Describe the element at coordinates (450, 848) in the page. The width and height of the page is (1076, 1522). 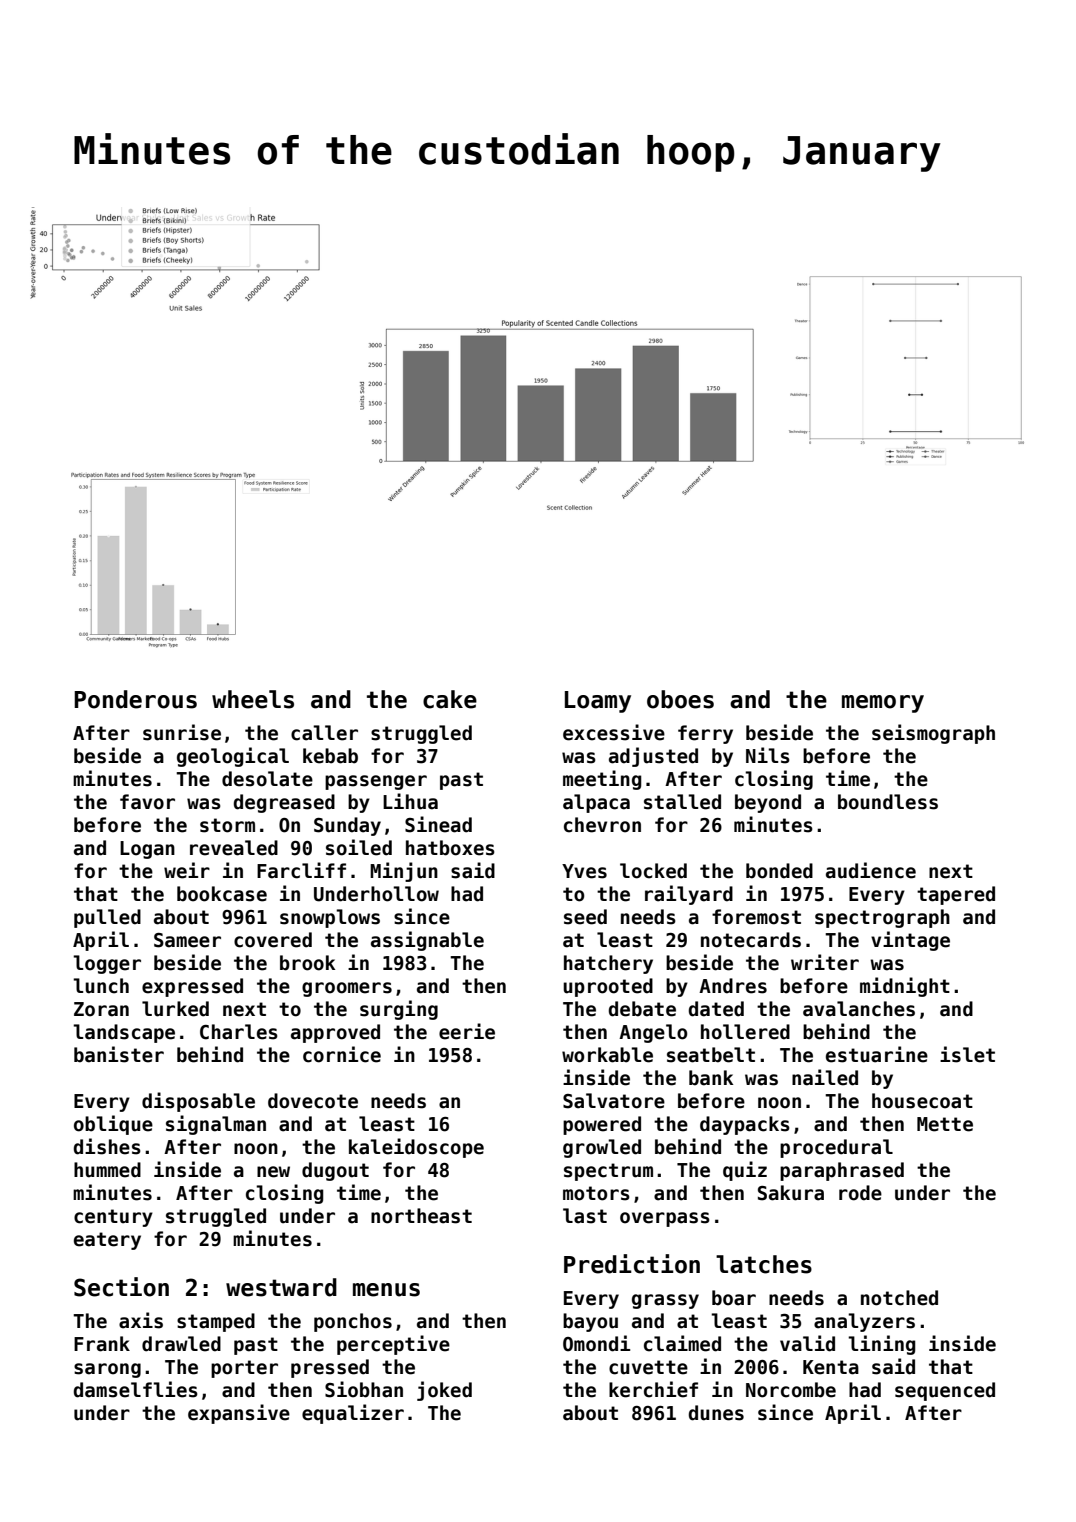
I see `hatboxes` at that location.
